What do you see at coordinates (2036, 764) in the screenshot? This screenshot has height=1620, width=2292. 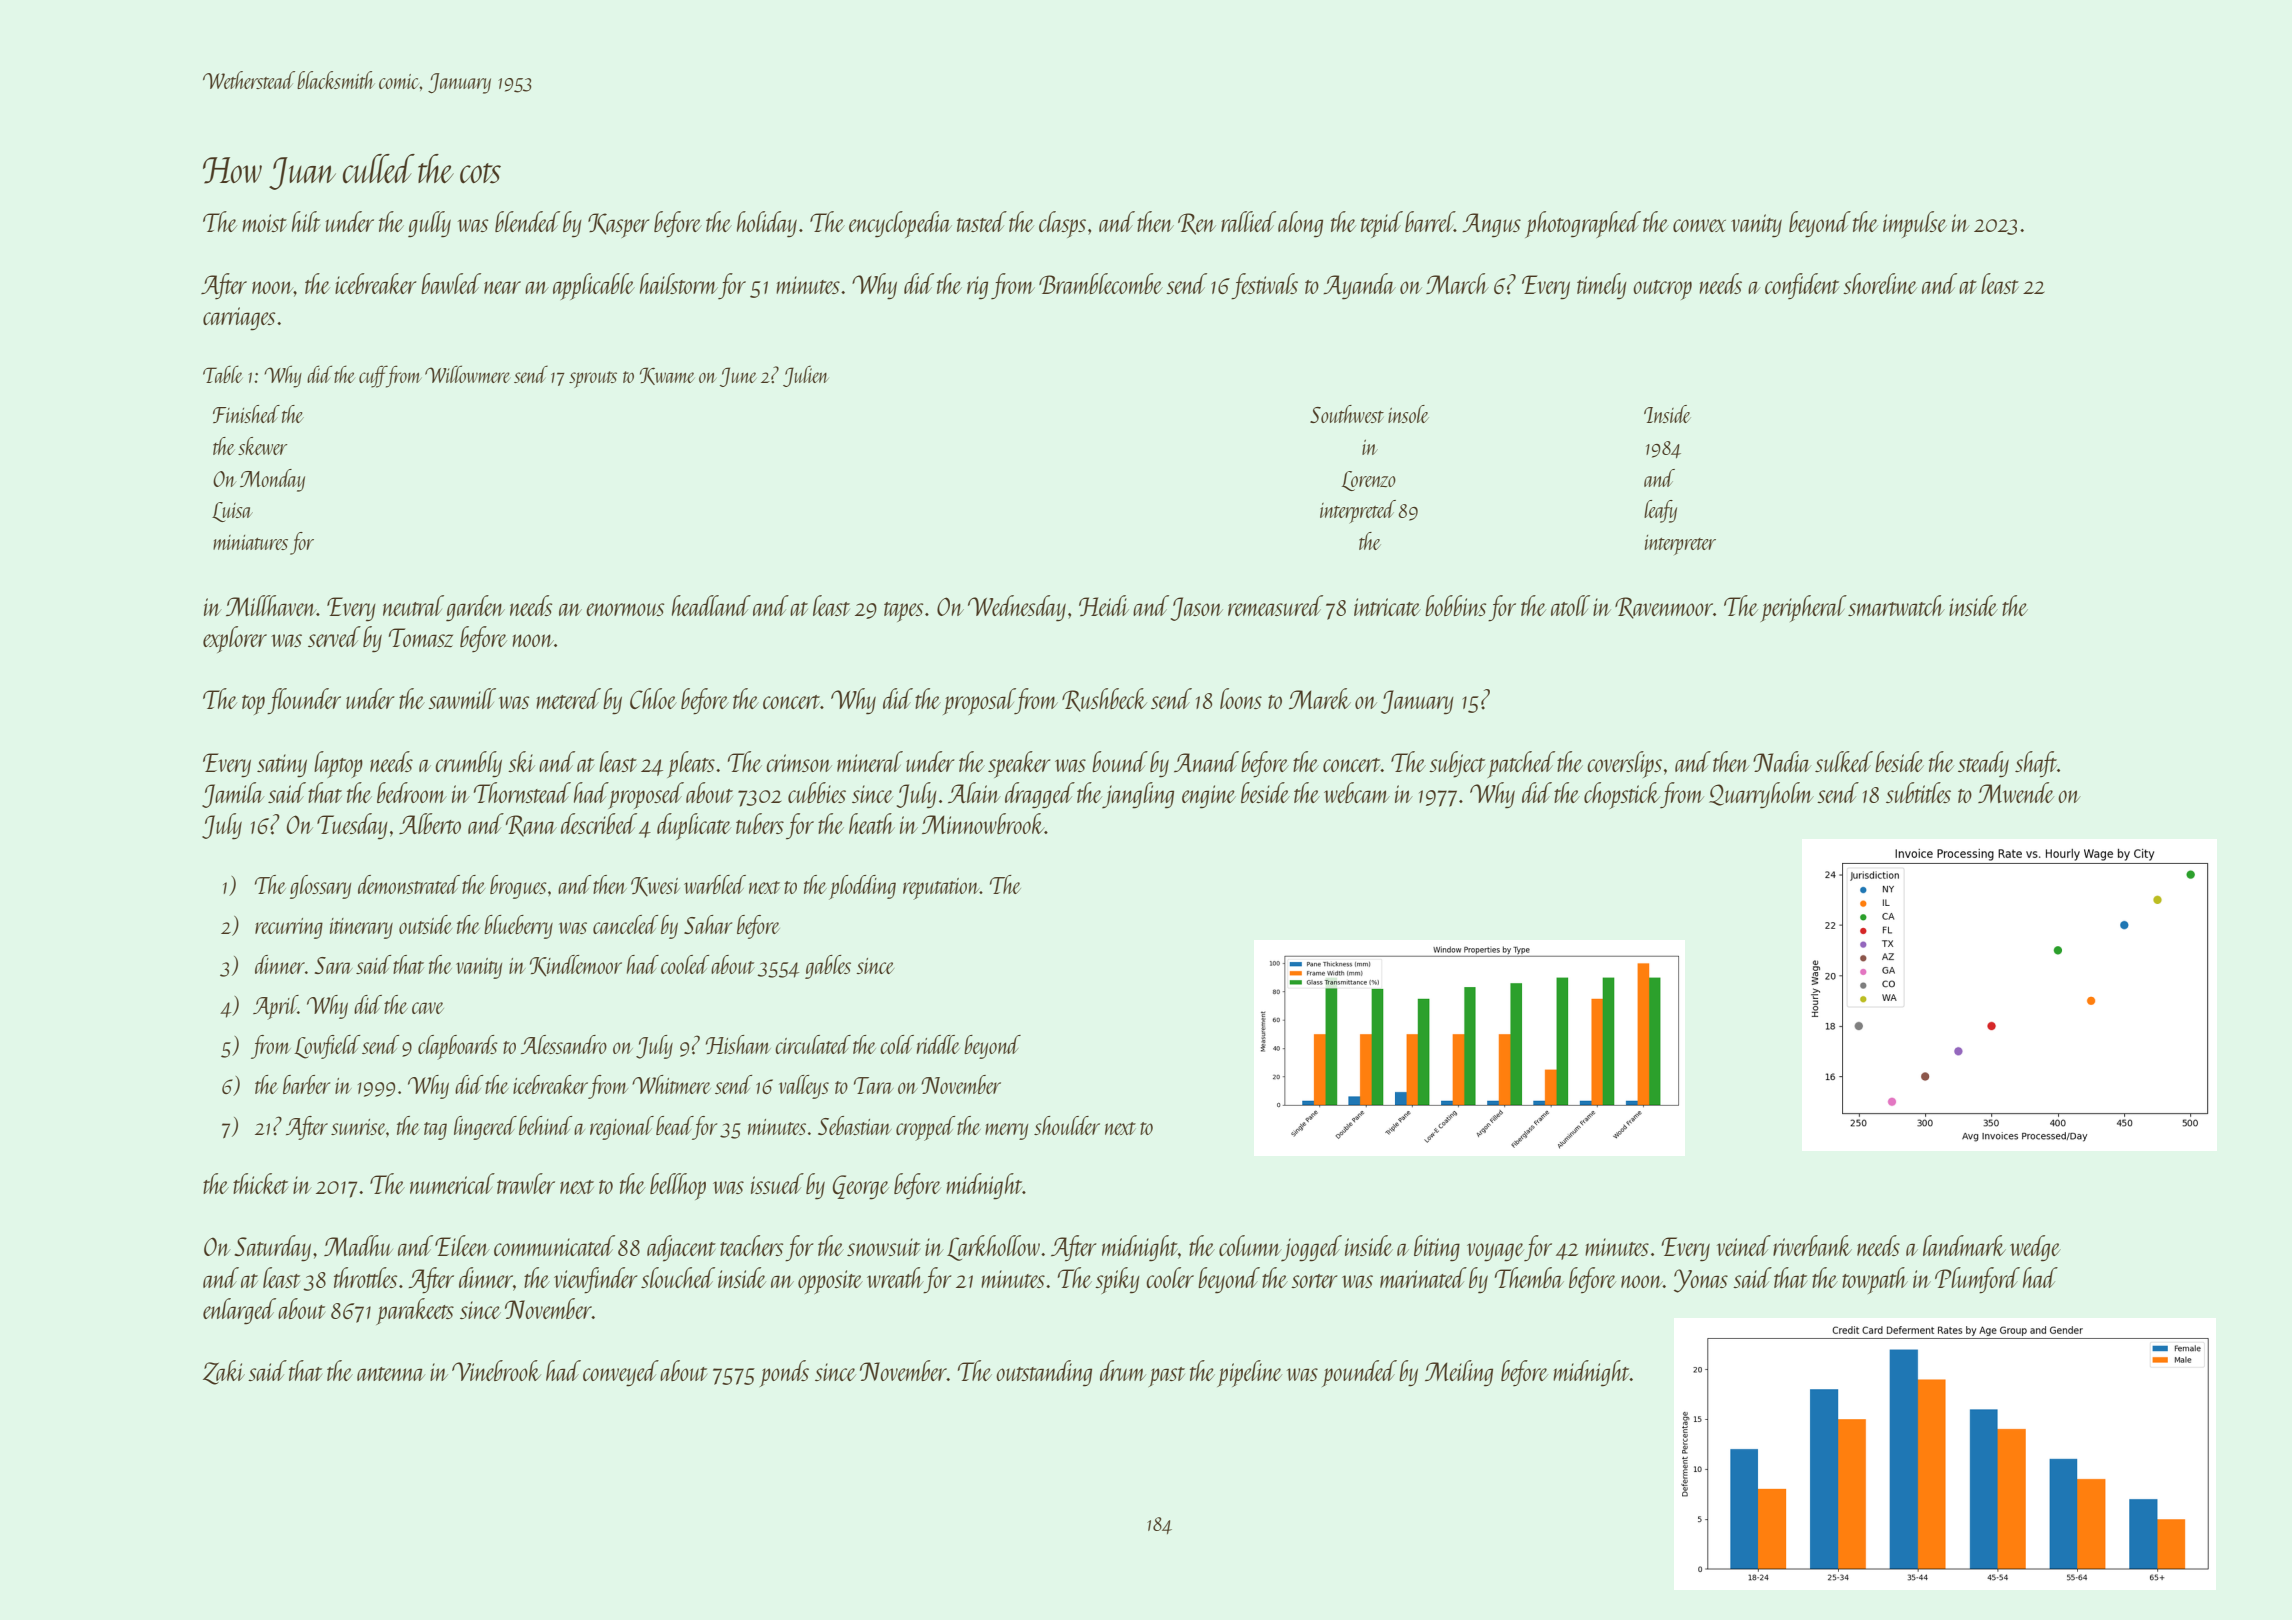 I see `shaft` at bounding box center [2036, 764].
